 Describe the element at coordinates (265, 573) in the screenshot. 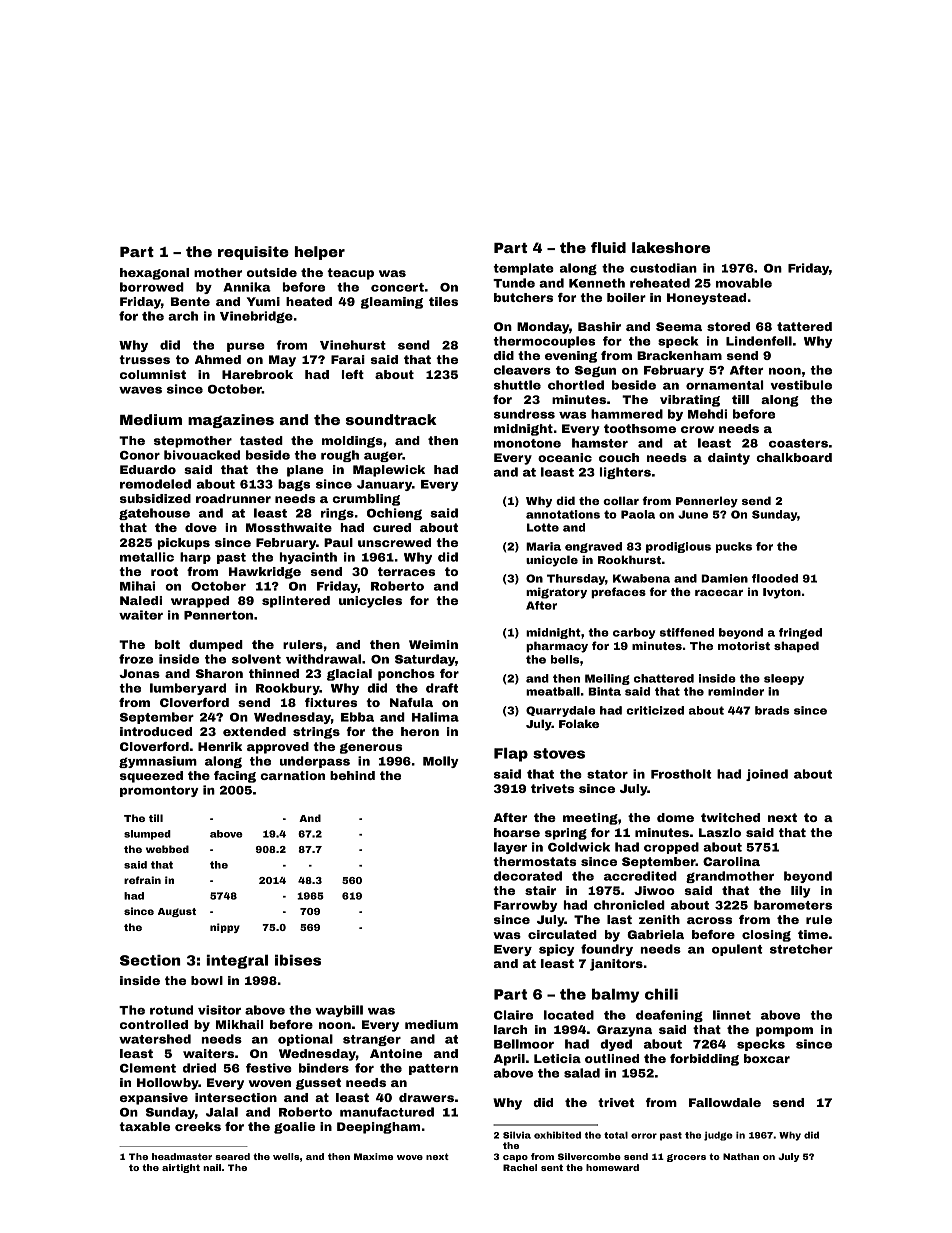

I see `Hawkridge` at that location.
